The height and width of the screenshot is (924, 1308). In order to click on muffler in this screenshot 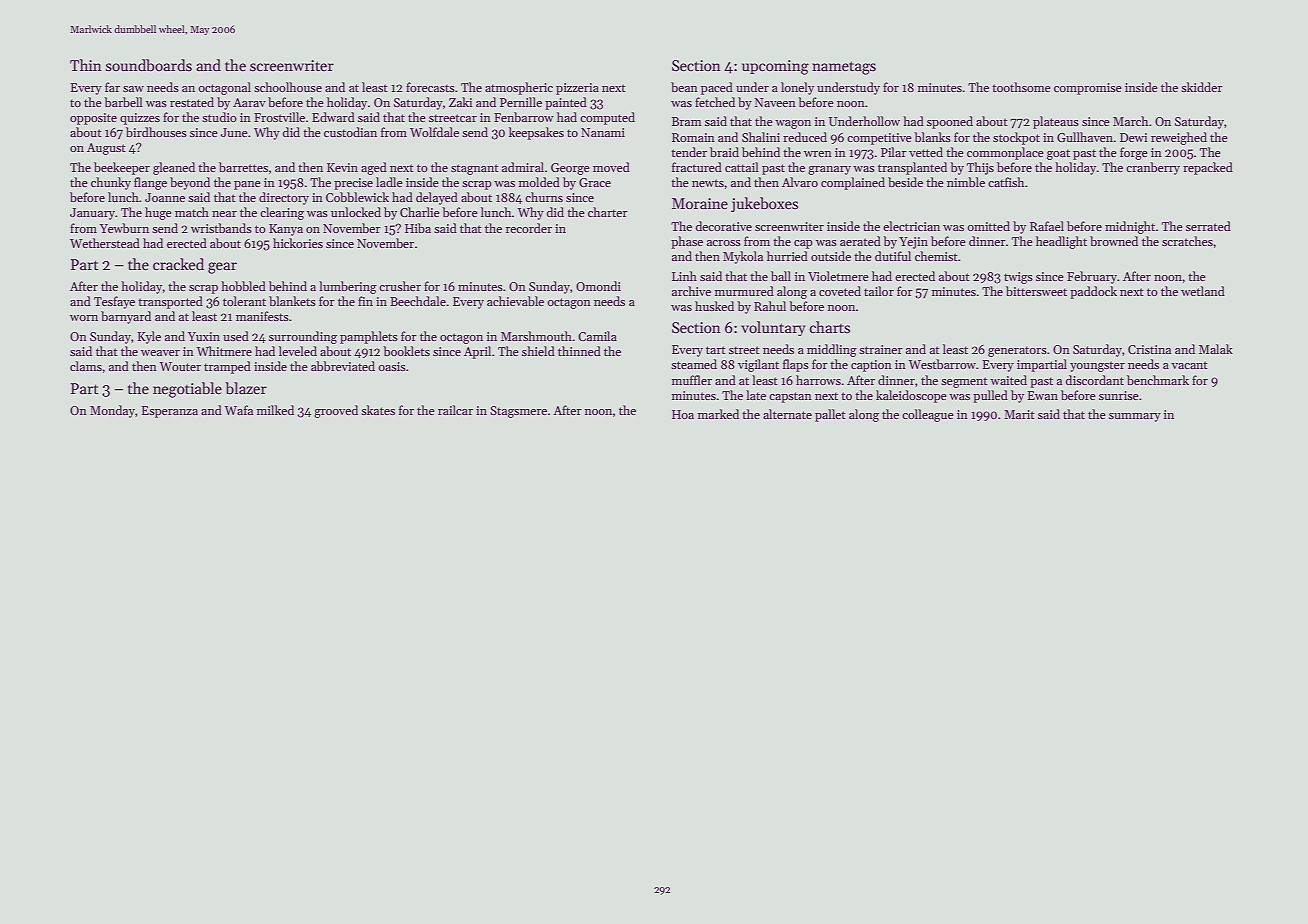, I will do `click(692, 380)`.
